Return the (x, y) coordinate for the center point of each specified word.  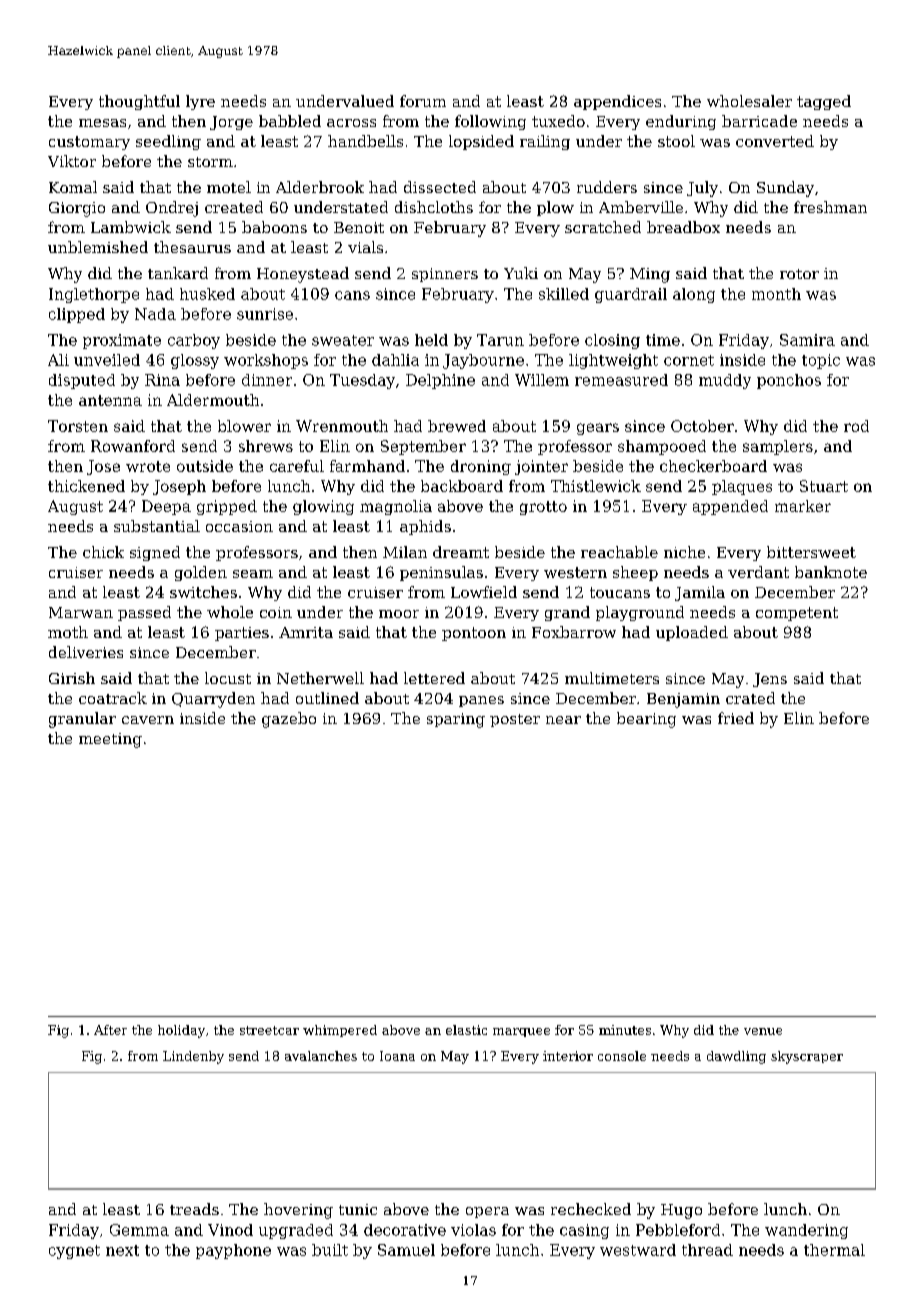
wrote (148, 466)
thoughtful (139, 102)
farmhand (367, 466)
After (110, 1030)
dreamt (461, 552)
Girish (72, 678)
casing (584, 1231)
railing (545, 142)
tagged (824, 102)
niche (684, 552)
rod (856, 426)
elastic (466, 1030)
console (622, 1056)
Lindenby (193, 1057)
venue (763, 1031)
